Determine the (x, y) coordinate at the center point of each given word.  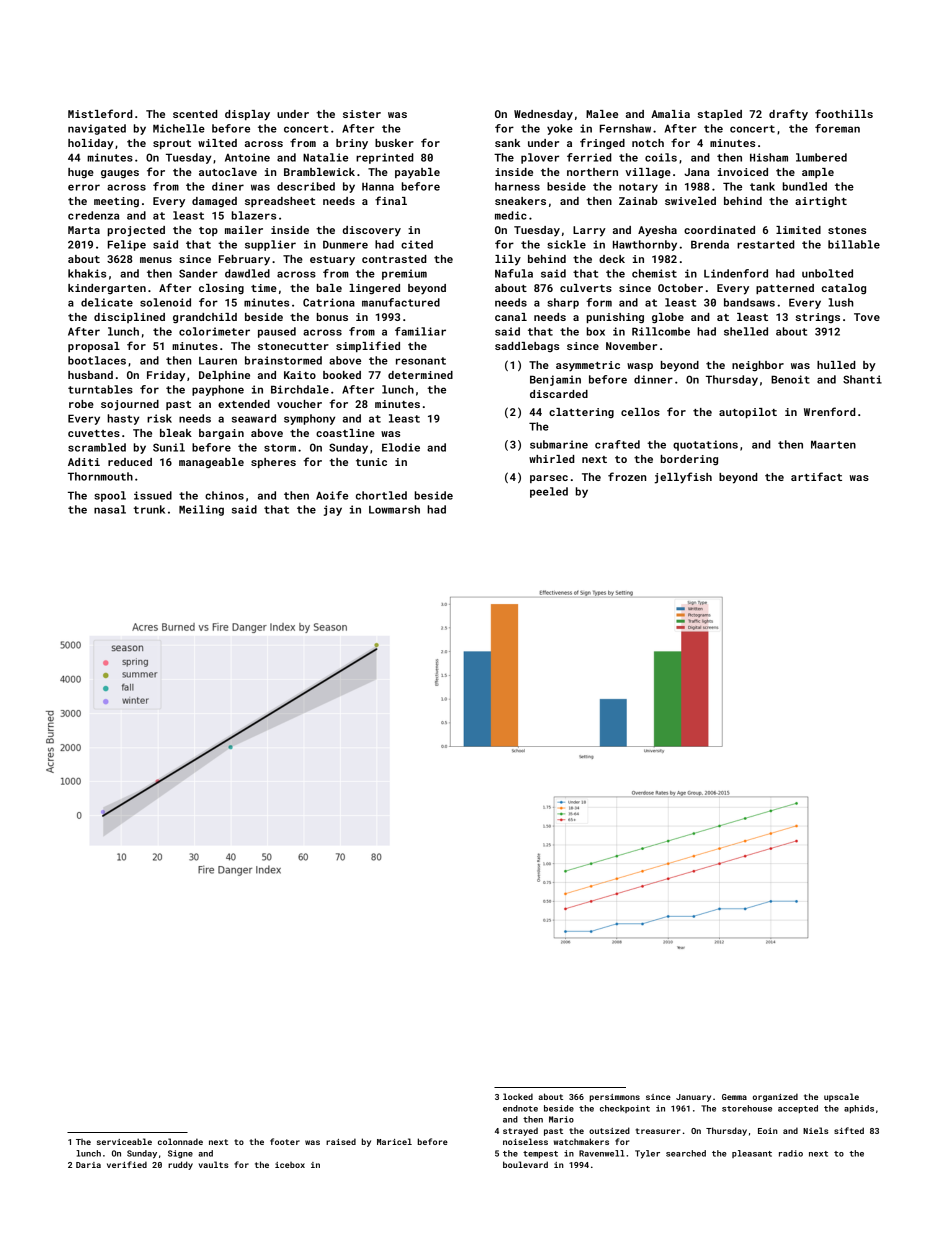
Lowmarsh (394, 509)
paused (277, 332)
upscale (841, 1097)
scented (195, 114)
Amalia (670, 114)
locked (518, 1096)
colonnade (180, 1141)
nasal (110, 509)
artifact (816, 476)
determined (420, 375)
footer (285, 1141)
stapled (720, 115)
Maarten (833, 444)
